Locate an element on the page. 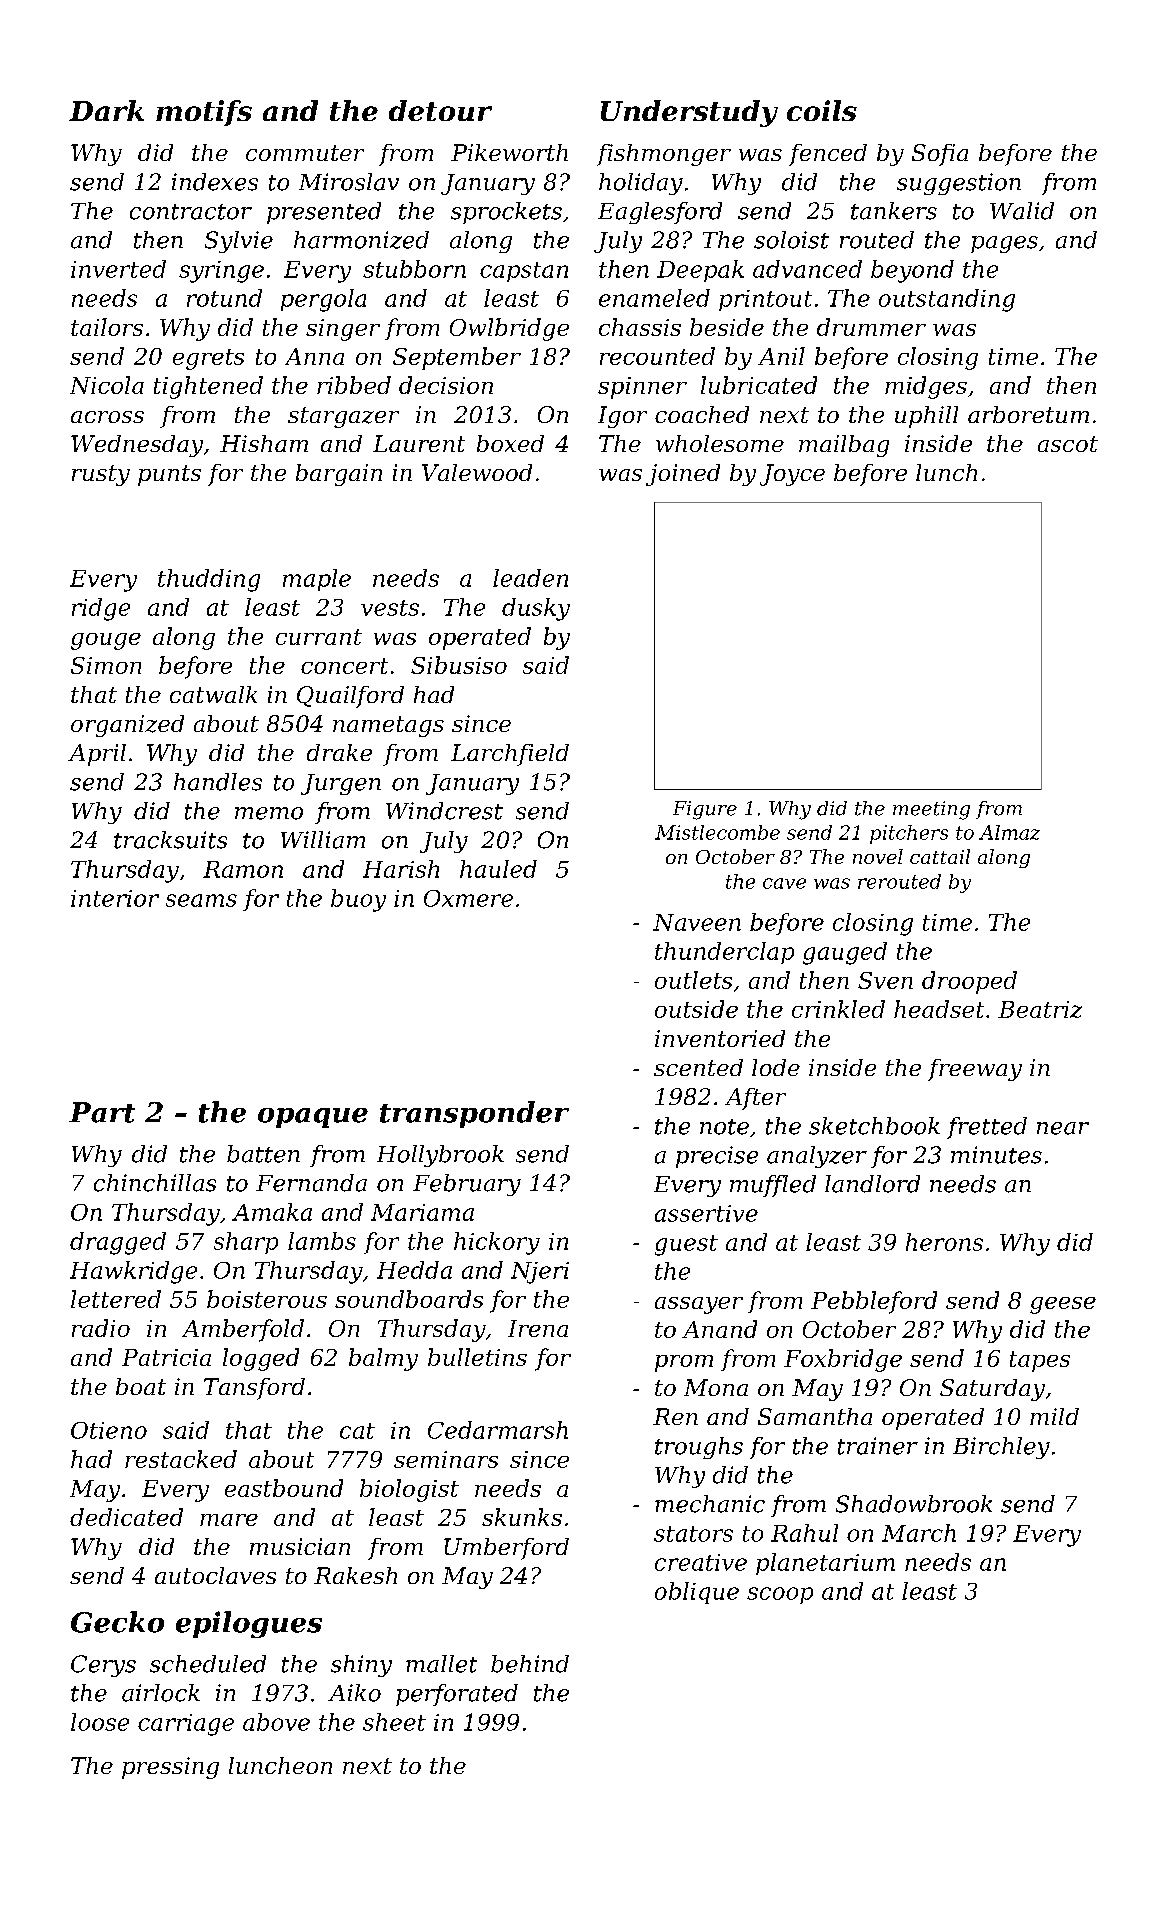 The height and width of the document is (1924, 1168). perforated is located at coordinates (457, 1695).
